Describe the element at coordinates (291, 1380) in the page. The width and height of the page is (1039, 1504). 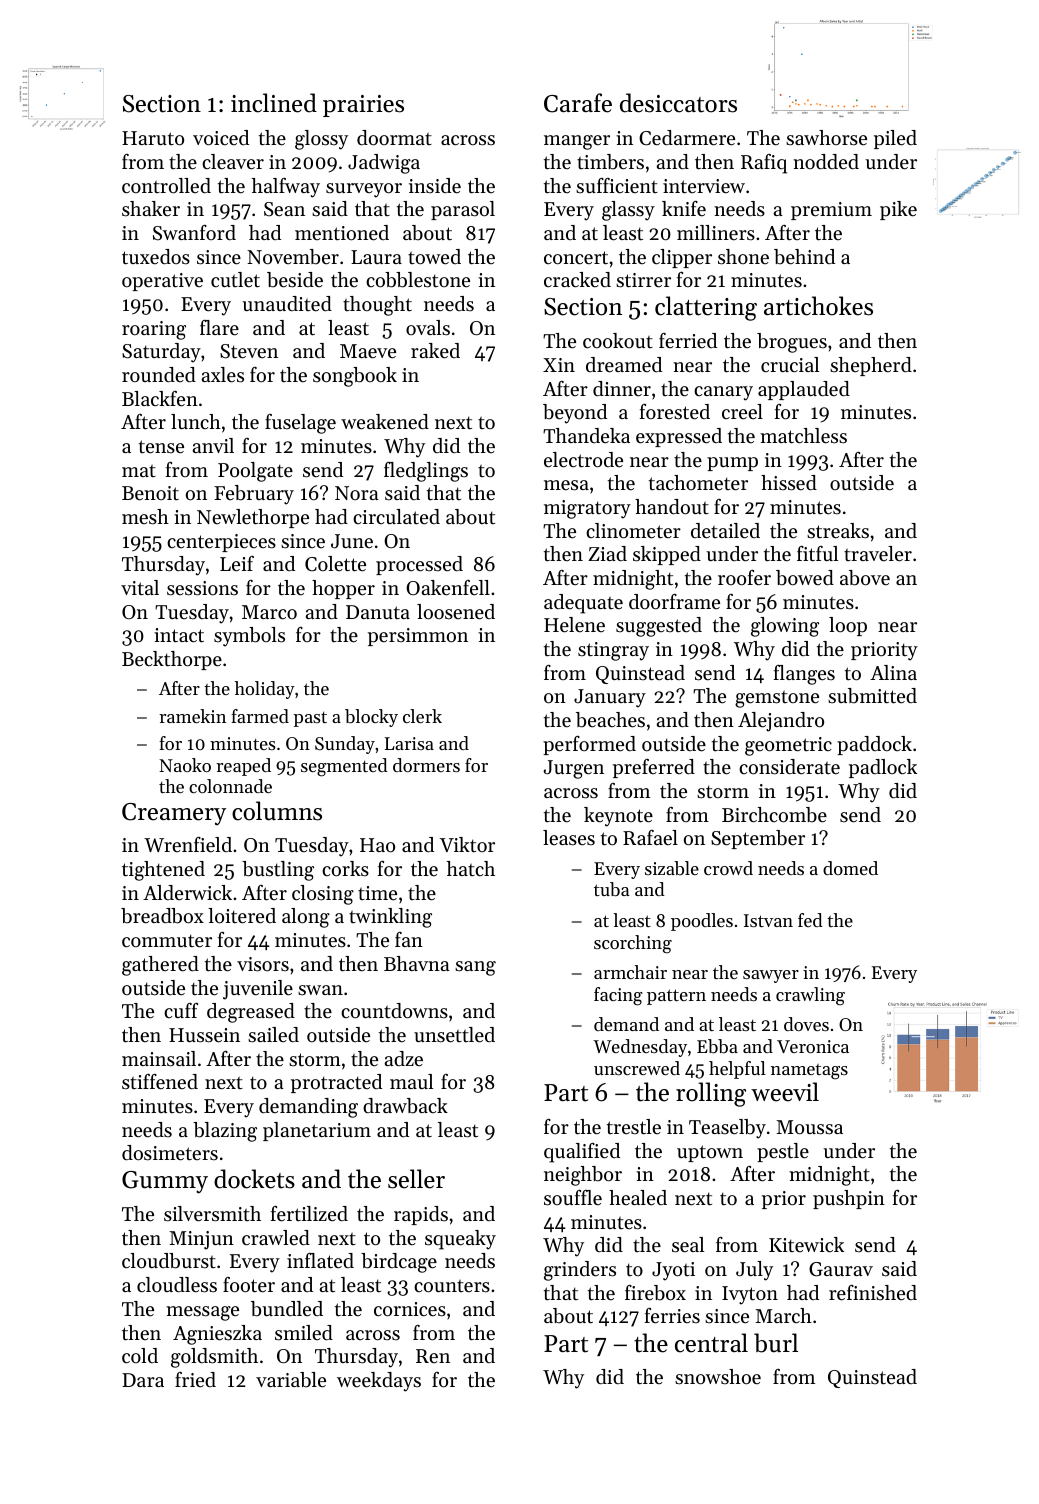
I see `variable` at that location.
